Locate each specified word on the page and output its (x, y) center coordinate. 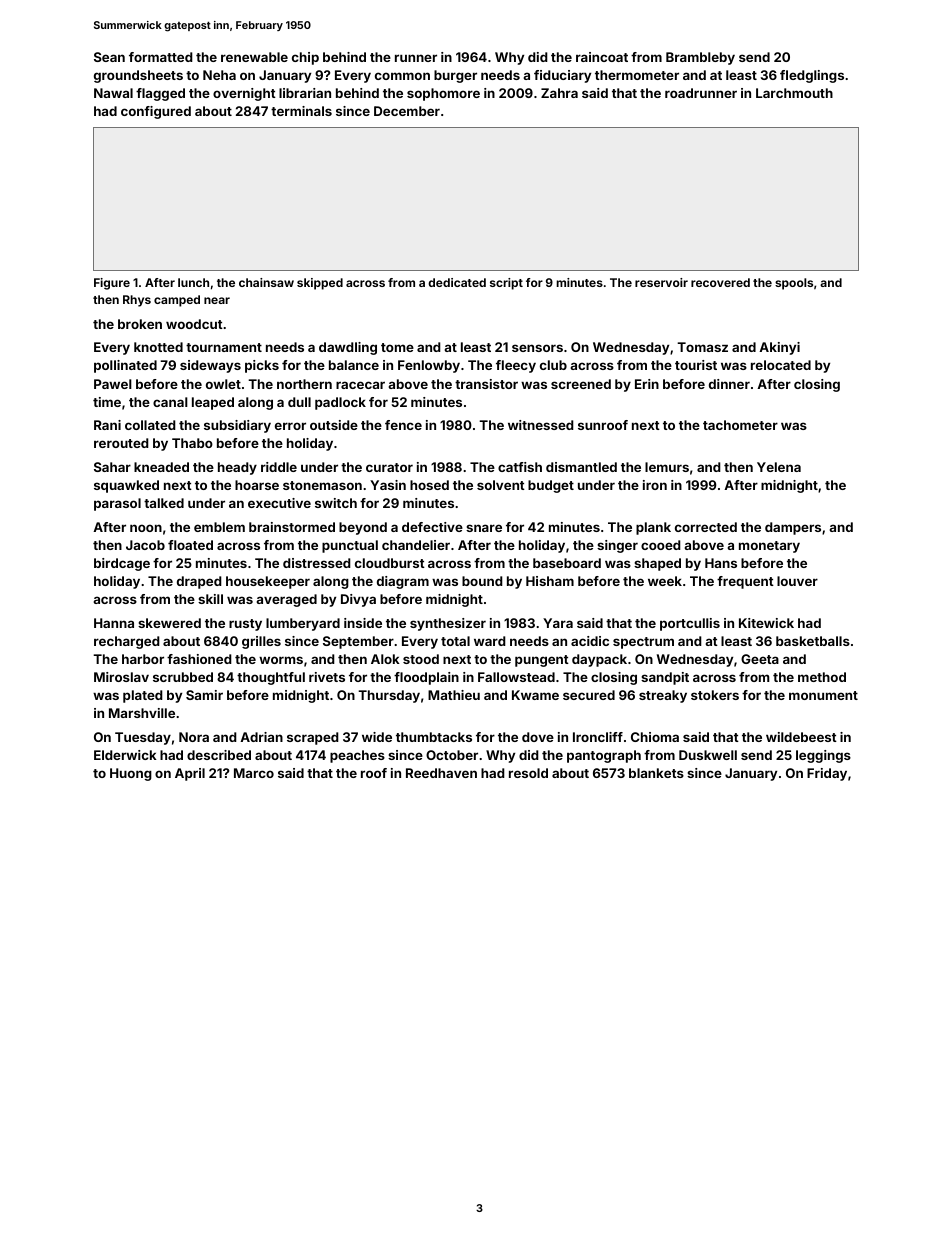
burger (455, 76)
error (290, 426)
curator (389, 467)
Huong (131, 774)
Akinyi (779, 348)
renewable (254, 57)
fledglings (812, 76)
